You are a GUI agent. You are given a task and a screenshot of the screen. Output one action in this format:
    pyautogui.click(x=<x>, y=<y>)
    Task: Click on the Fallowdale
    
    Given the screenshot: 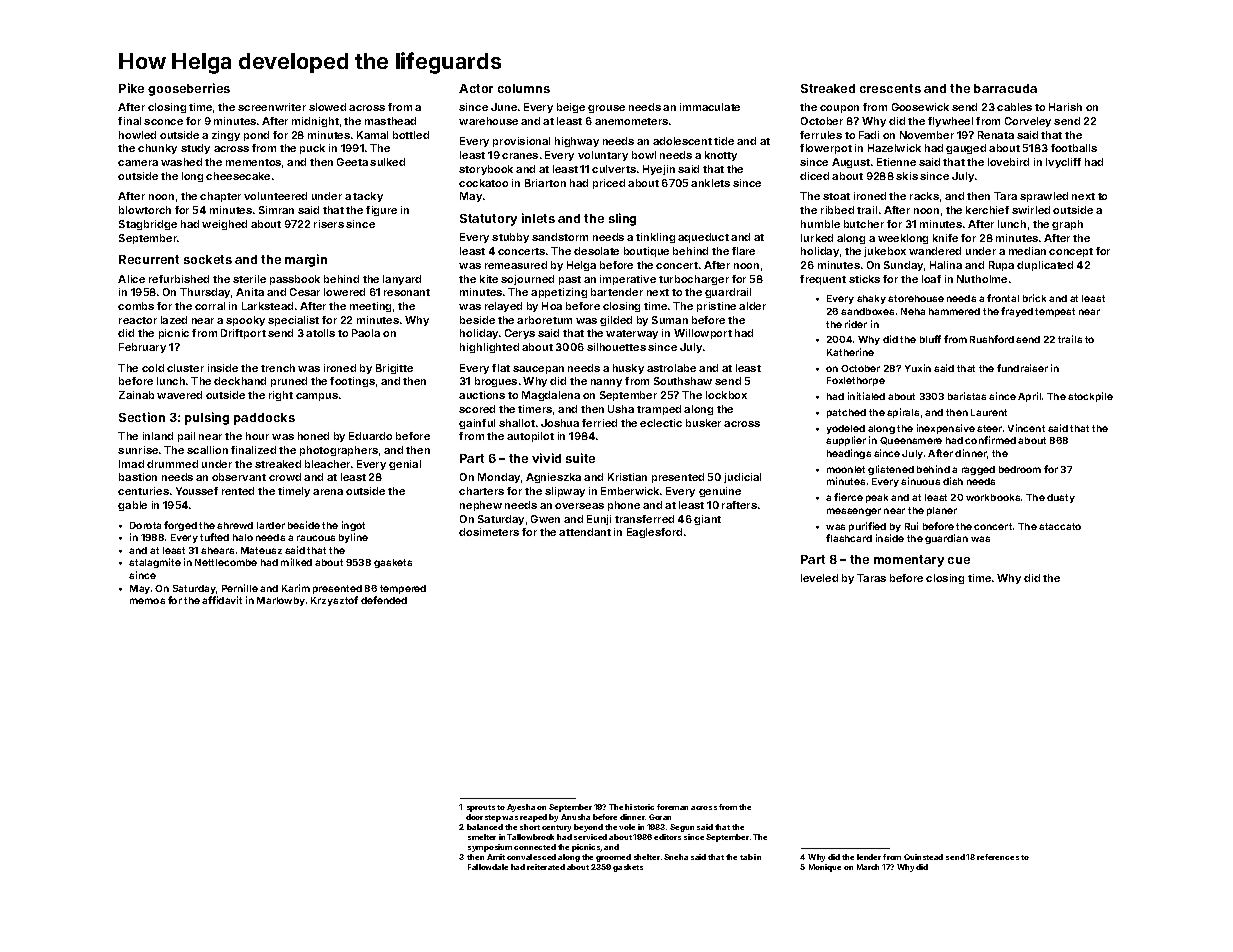 What is the action you would take?
    pyautogui.click(x=488, y=867)
